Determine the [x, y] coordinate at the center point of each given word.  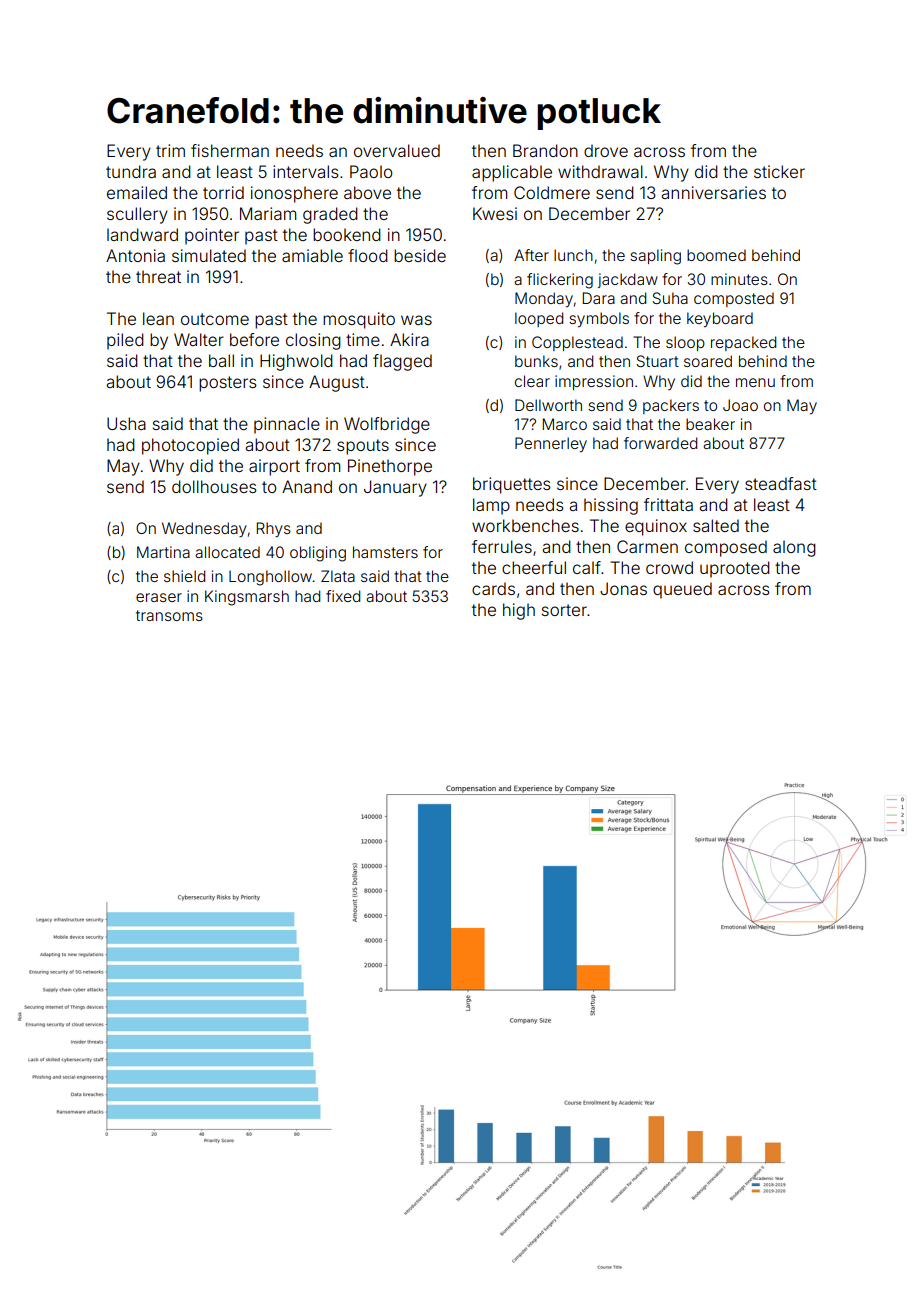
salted [716, 525]
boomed [716, 255]
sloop [685, 343]
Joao [740, 405]
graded [330, 215]
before [254, 339]
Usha [126, 423]
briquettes [512, 485]
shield [184, 576]
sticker [779, 171]
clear [532, 381]
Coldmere [552, 192]
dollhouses [214, 486]
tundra [131, 171]
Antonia [135, 255]
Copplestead [577, 343]
